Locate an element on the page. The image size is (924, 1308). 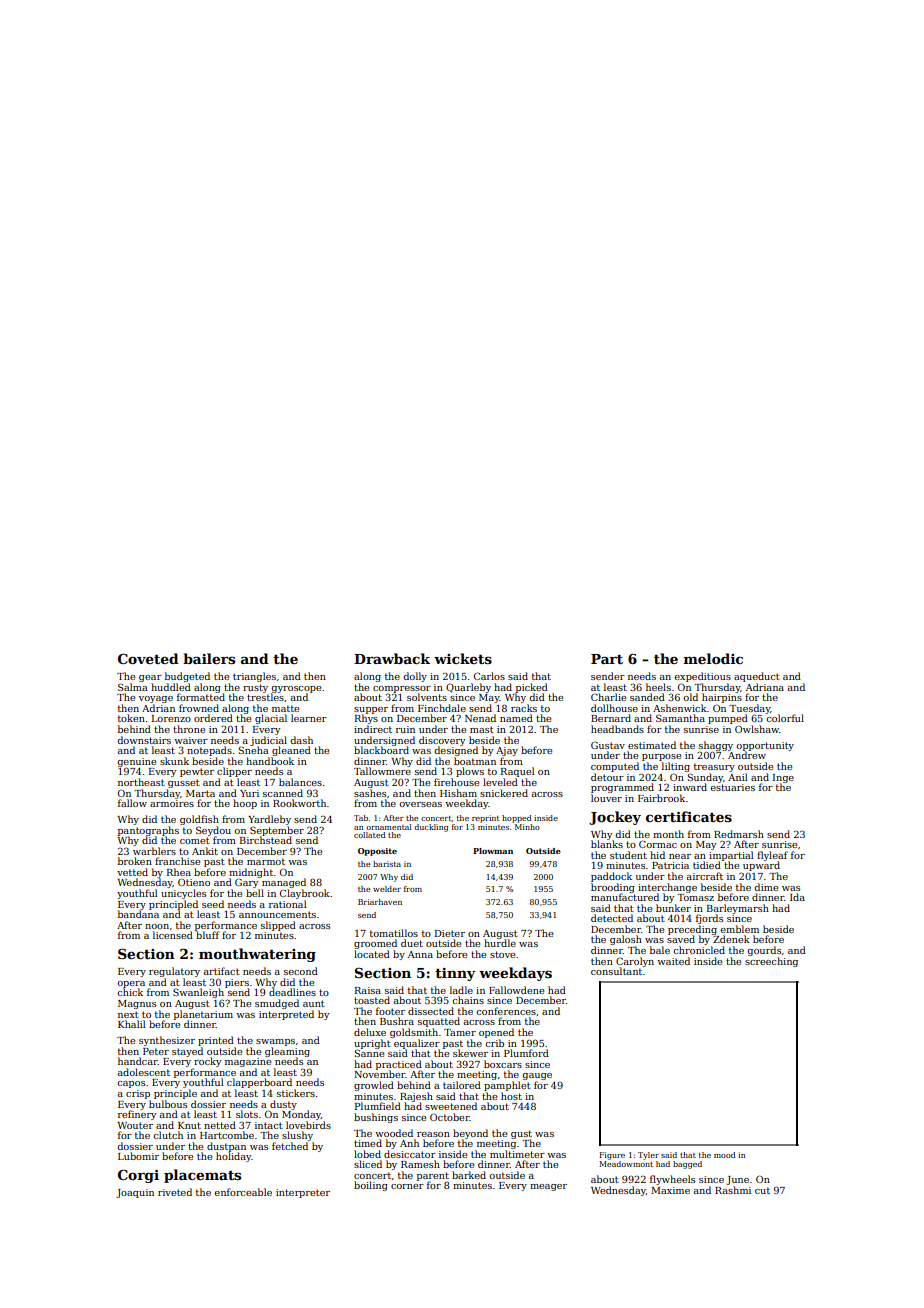
tomatillos is located at coordinates (394, 933).
